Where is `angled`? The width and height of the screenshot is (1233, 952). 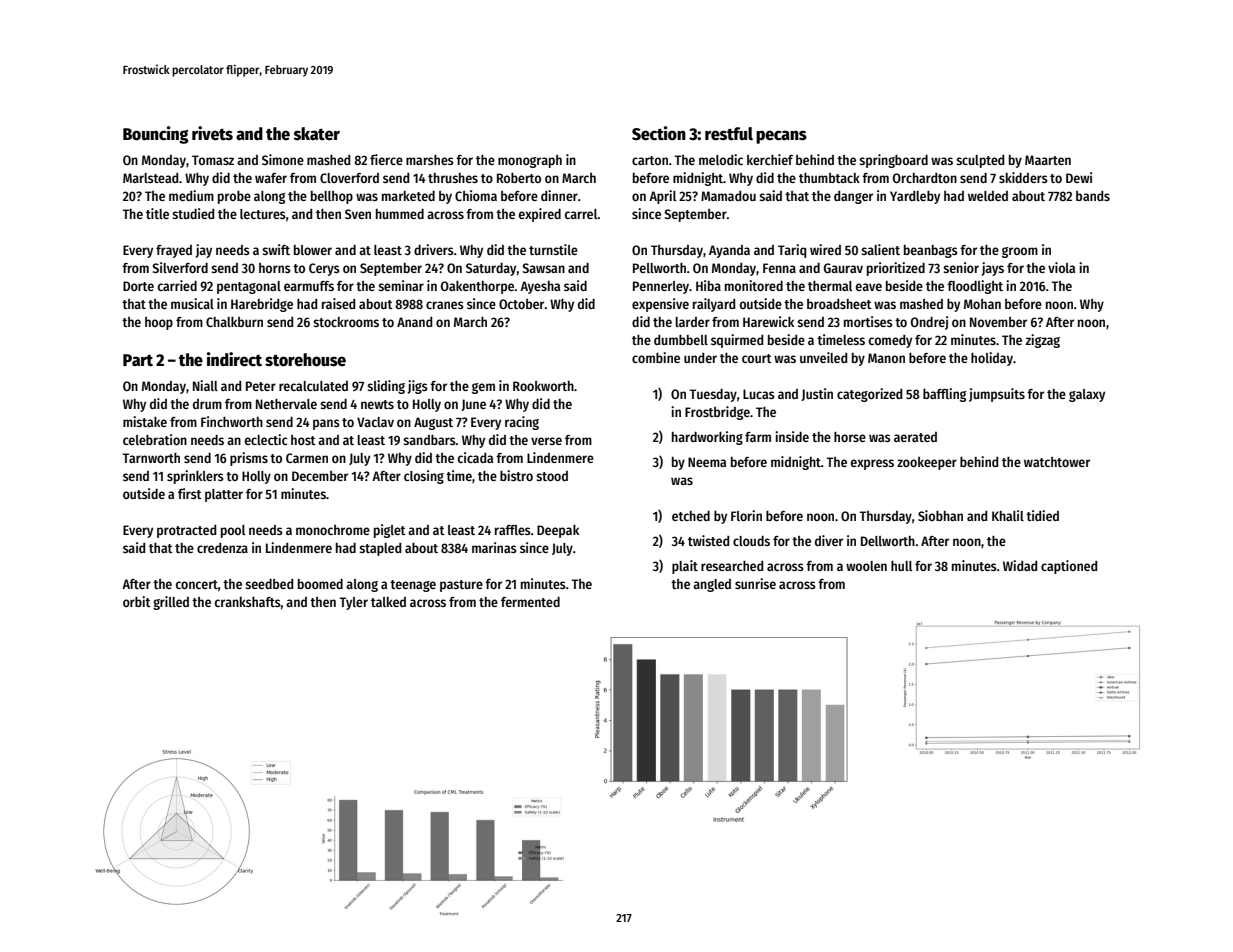
angled is located at coordinates (712, 585).
